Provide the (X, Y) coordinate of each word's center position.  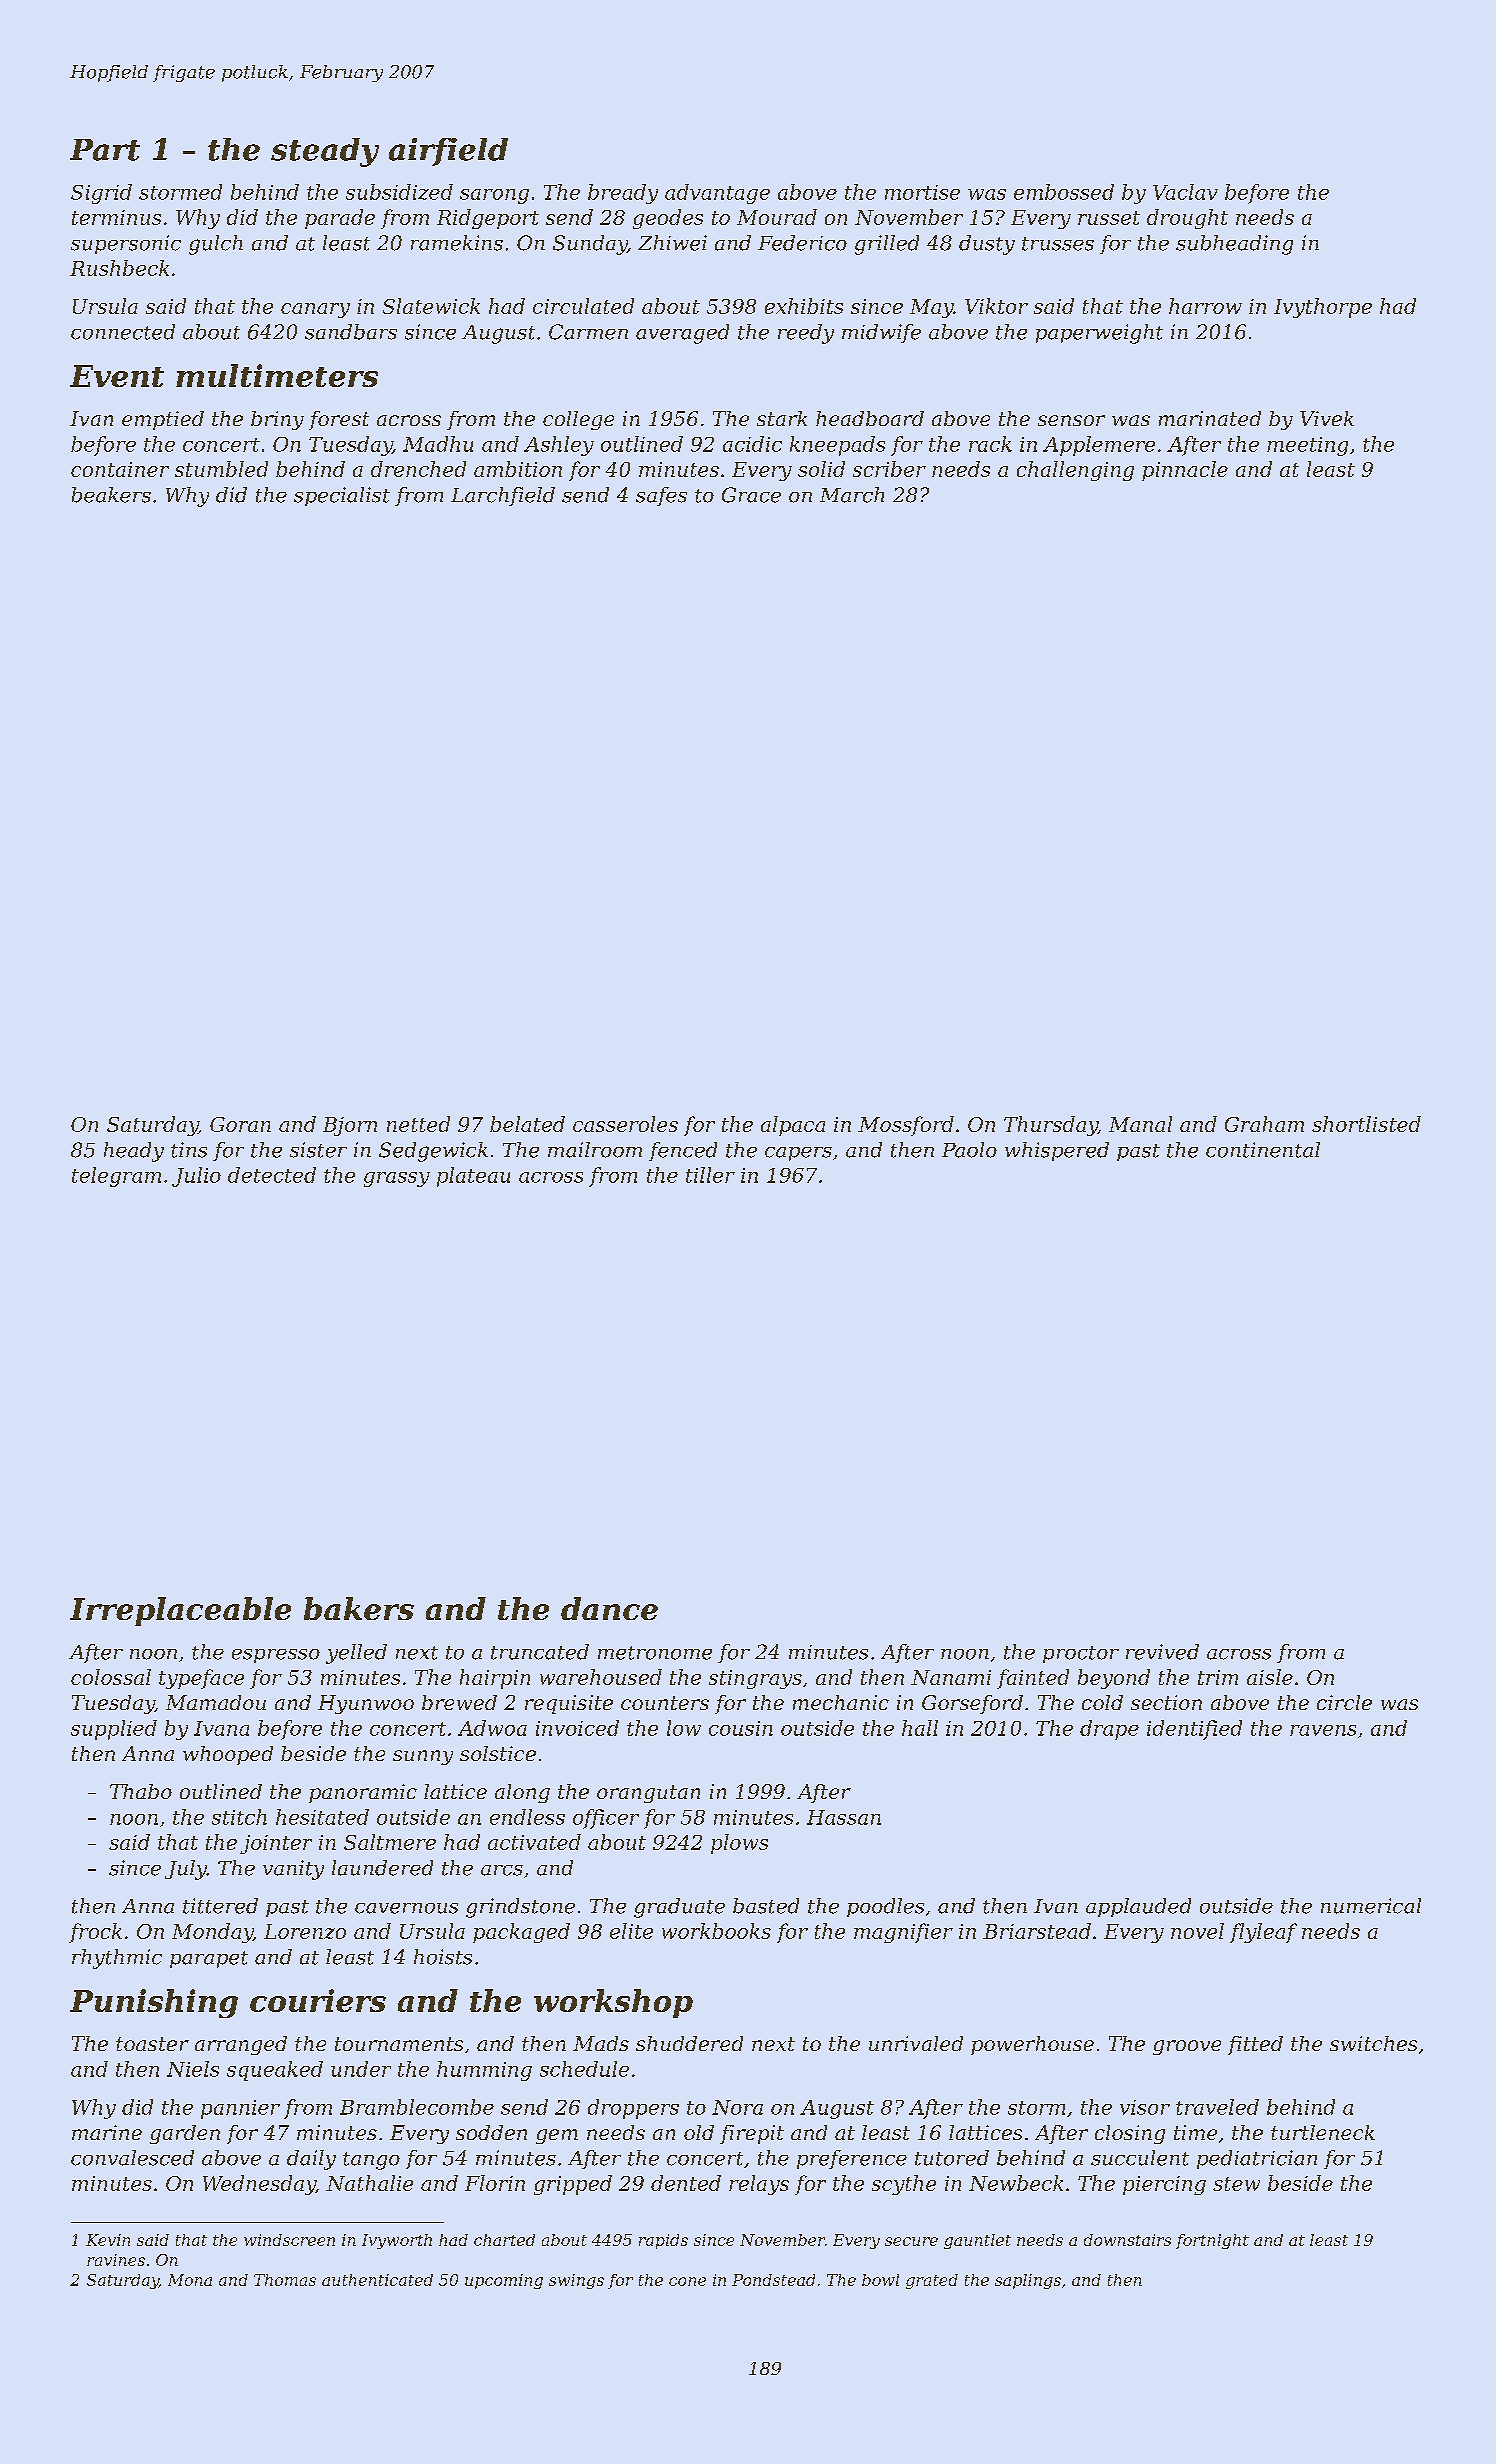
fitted (1255, 2045)
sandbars (351, 332)
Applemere (1099, 446)
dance (609, 1608)
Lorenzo (305, 1931)
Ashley (559, 446)
